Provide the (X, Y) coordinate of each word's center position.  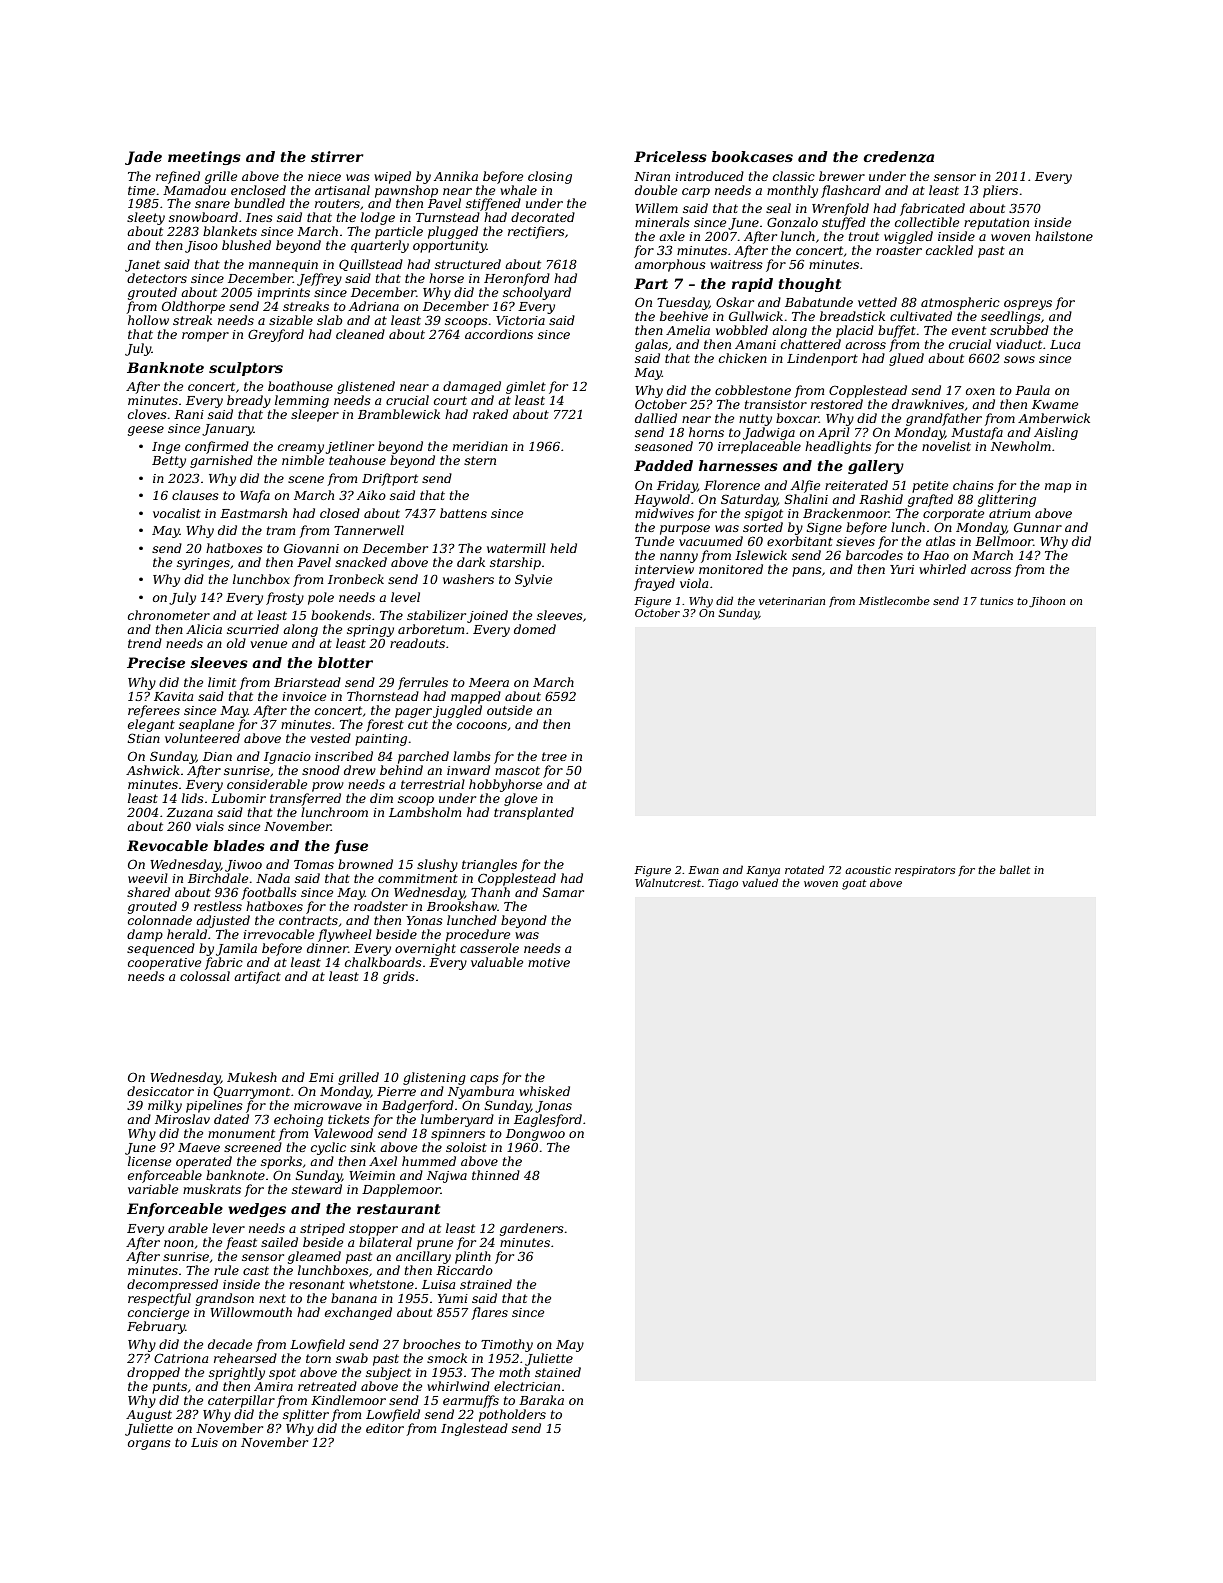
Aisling (1056, 433)
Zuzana (190, 812)
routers (337, 203)
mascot (517, 770)
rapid (752, 285)
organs (149, 1445)
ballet (1015, 869)
